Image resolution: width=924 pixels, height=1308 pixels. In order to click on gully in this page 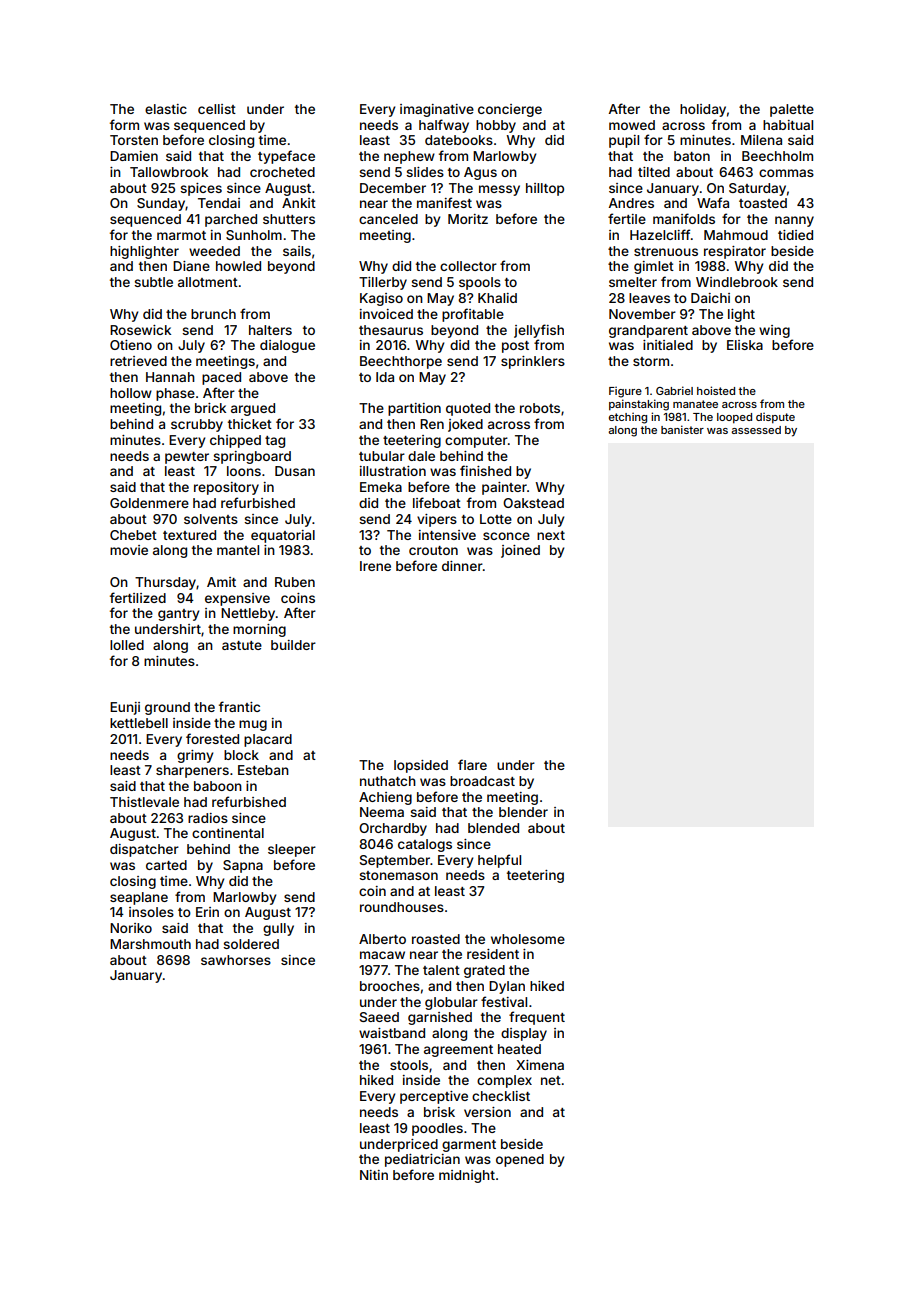, I will do `click(278, 929)`.
